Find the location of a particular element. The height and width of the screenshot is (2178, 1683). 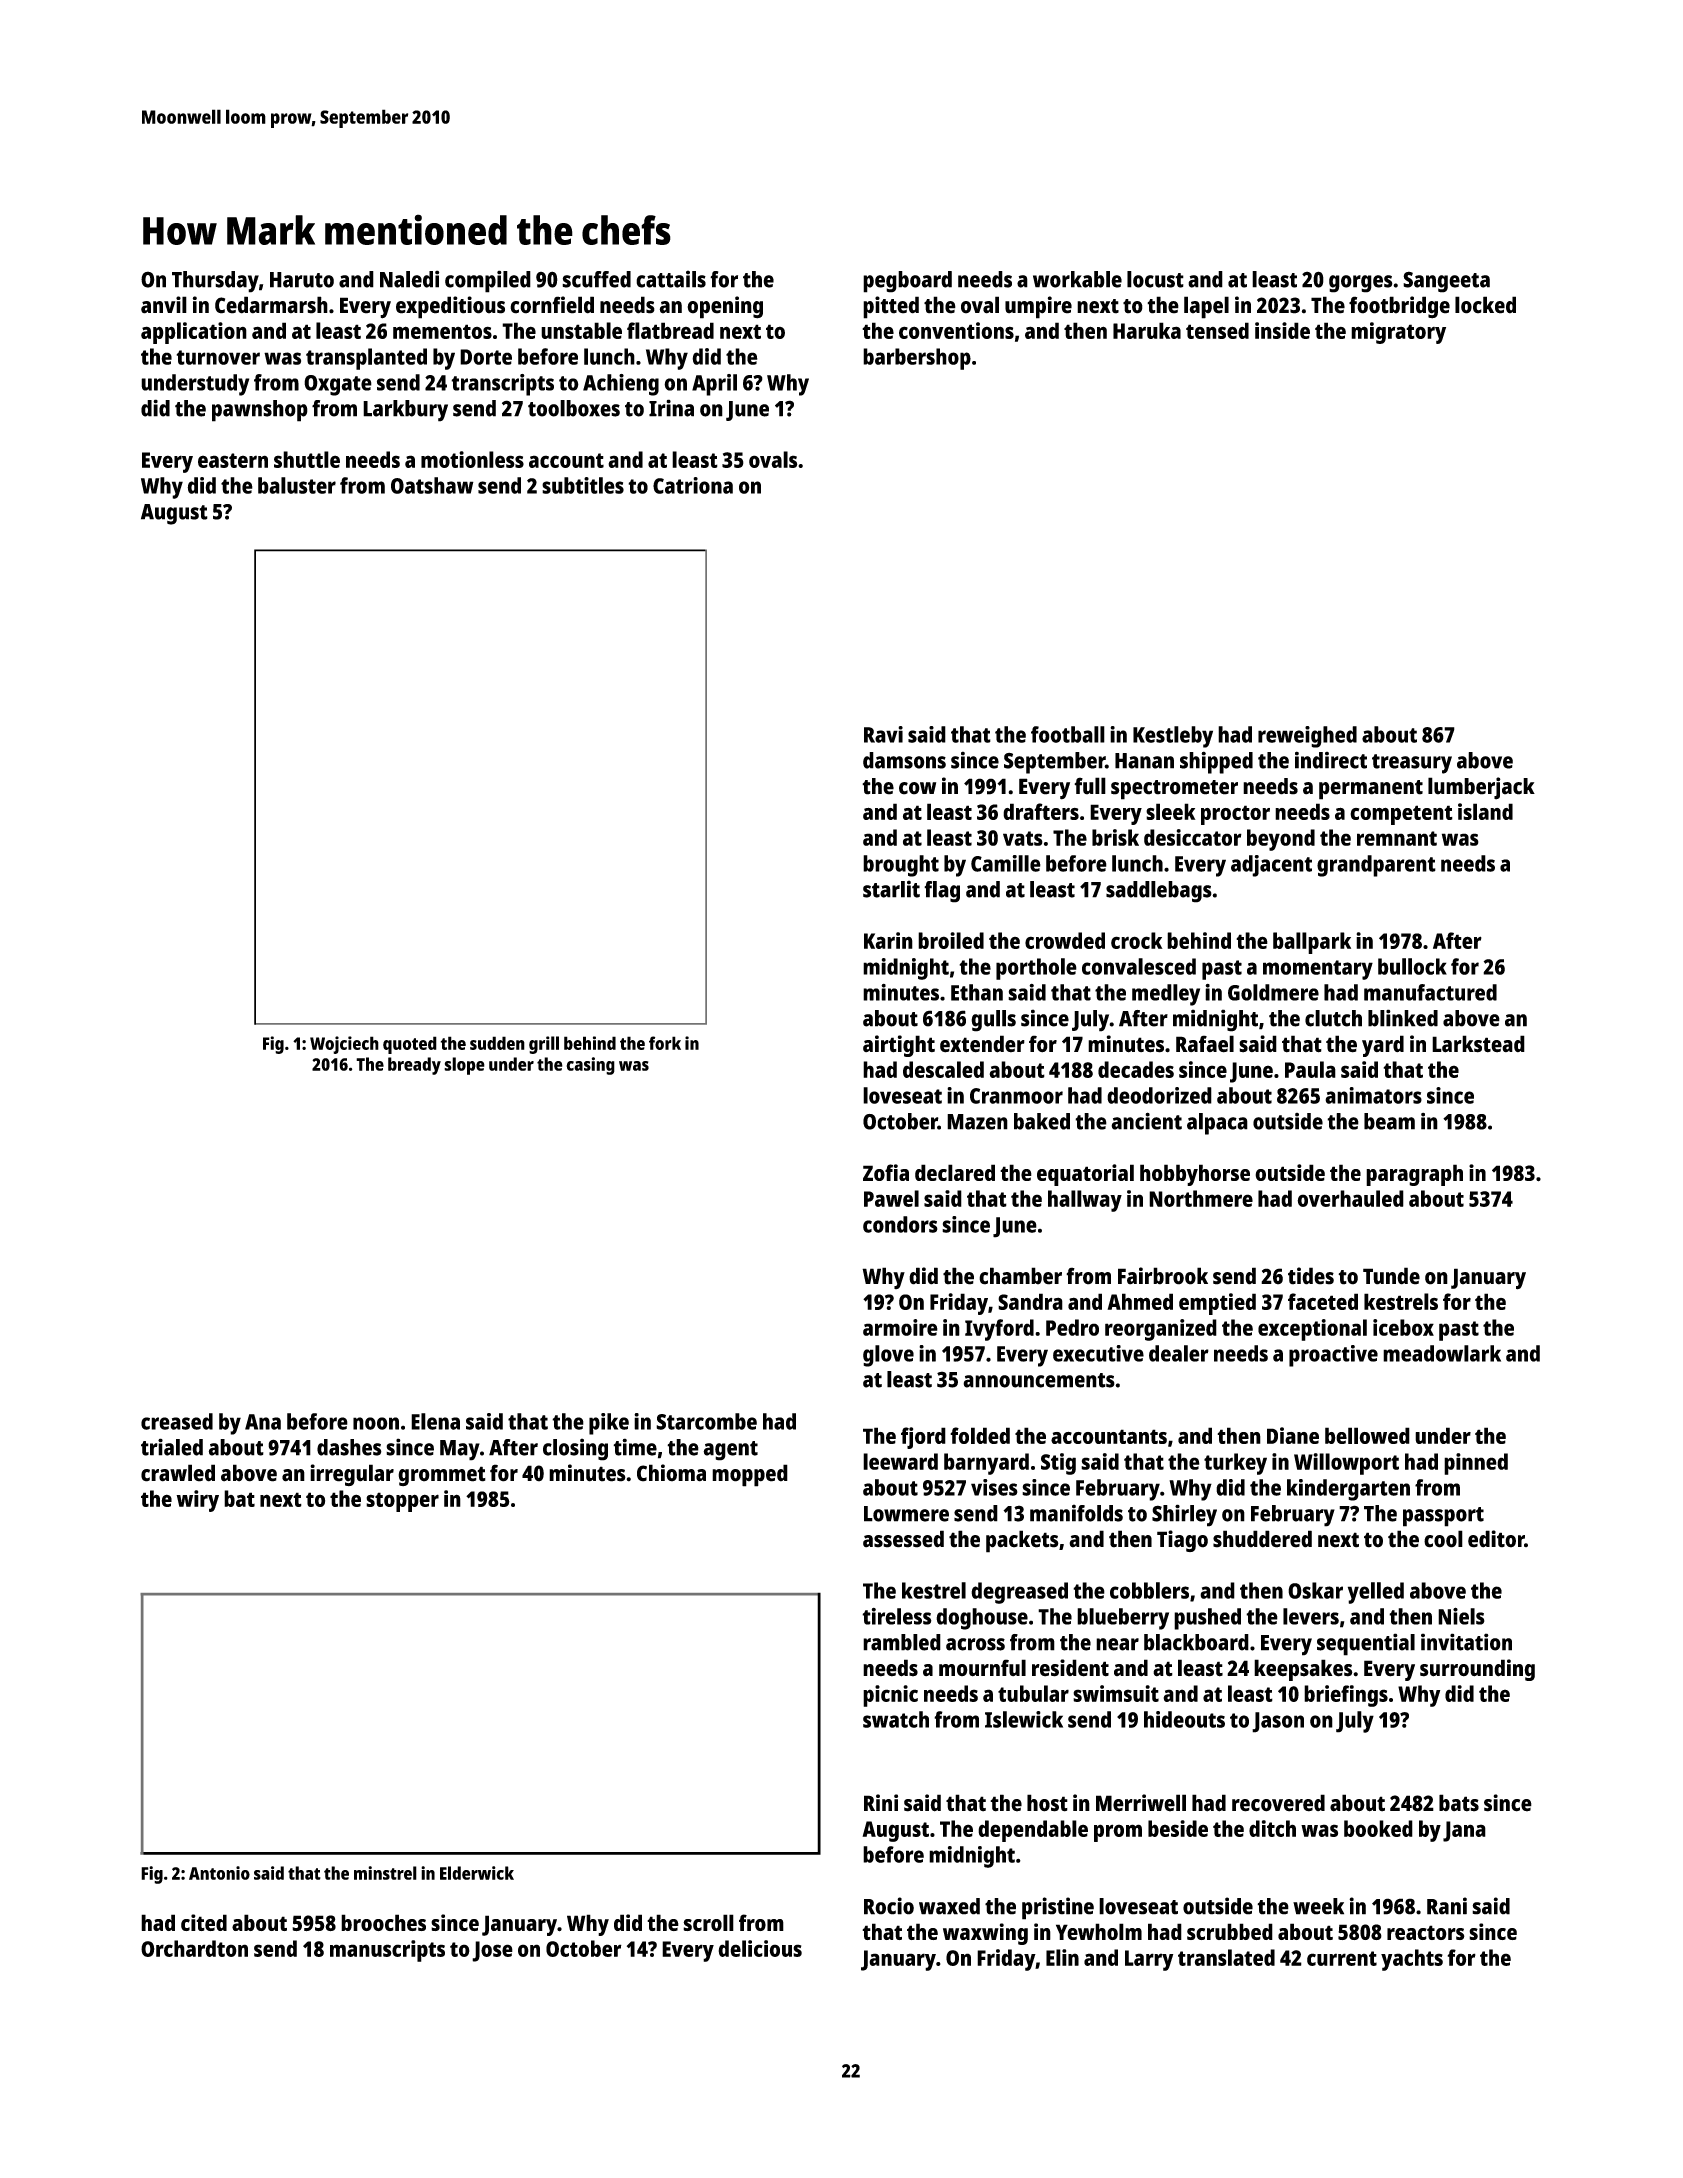

Orchardton is located at coordinates (194, 1948).
